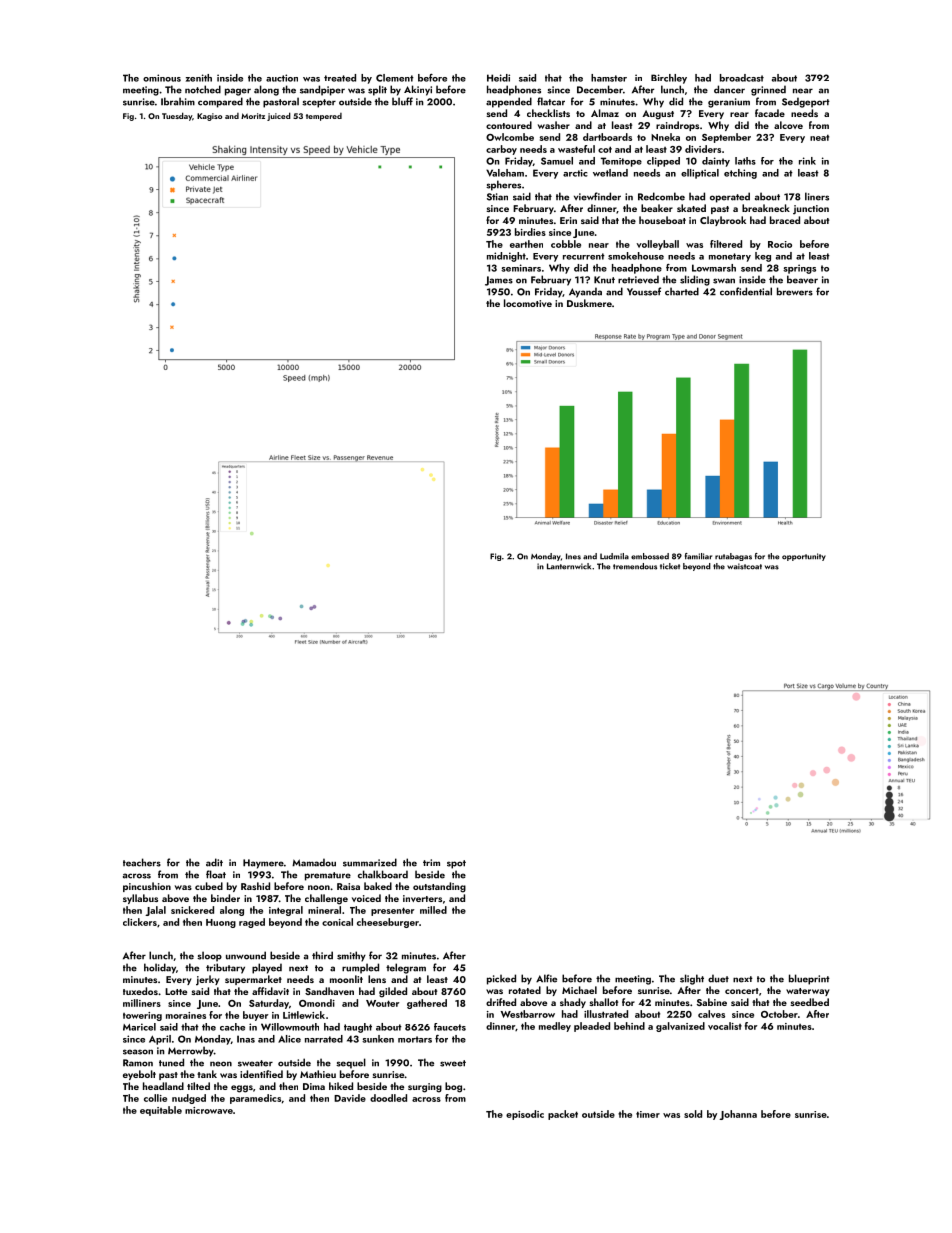 The width and height of the image is (952, 1233). What do you see at coordinates (650, 556) in the image?
I see `embossed` at bounding box center [650, 556].
